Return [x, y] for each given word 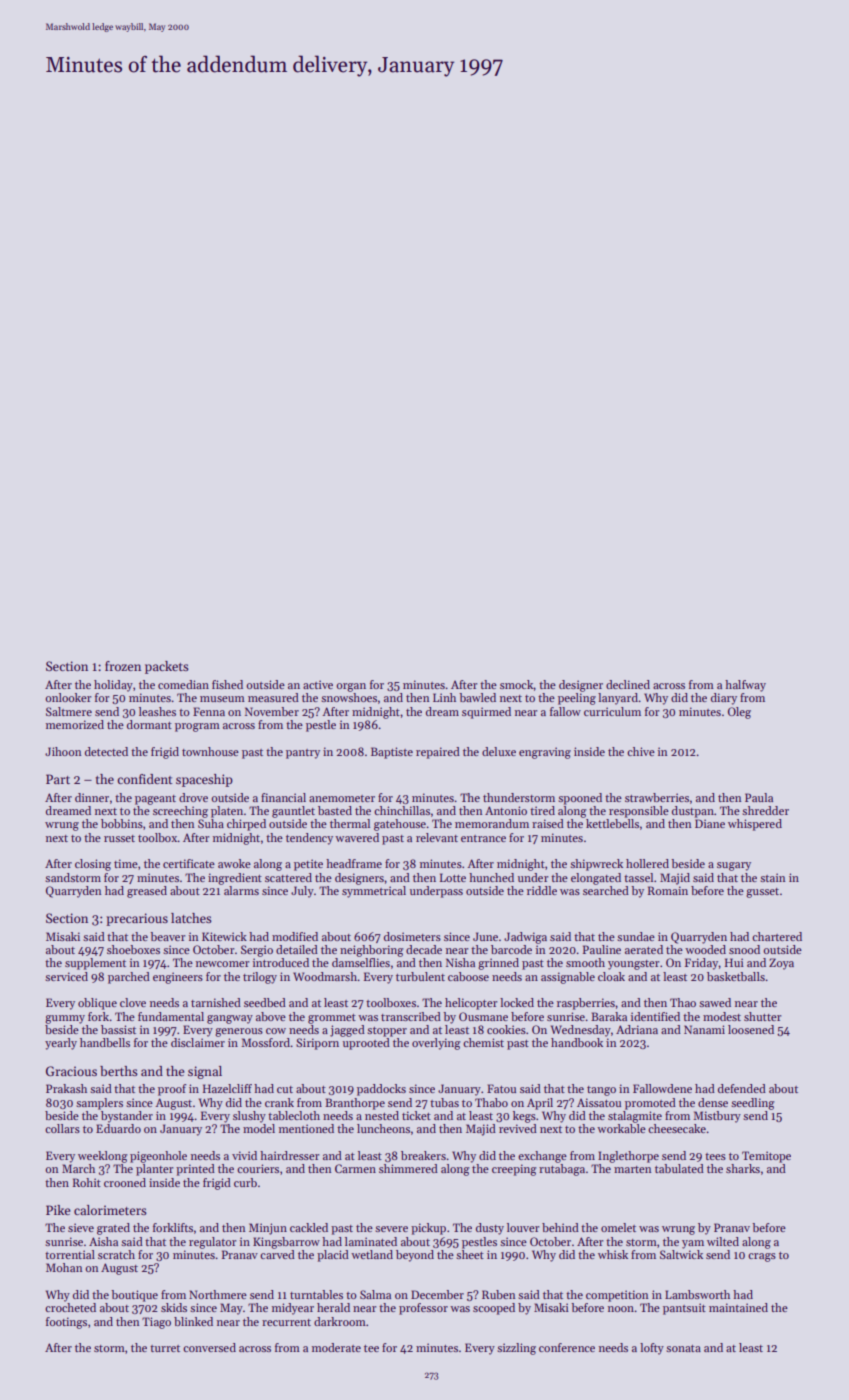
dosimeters [412, 936]
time [126, 863]
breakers [423, 1155]
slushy [249, 1117]
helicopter [471, 1004]
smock [517, 684]
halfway [745, 686]
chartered [777, 936]
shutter [762, 1016]
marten [633, 1169]
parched [129, 978]
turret [165, 1348]
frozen [123, 666]
